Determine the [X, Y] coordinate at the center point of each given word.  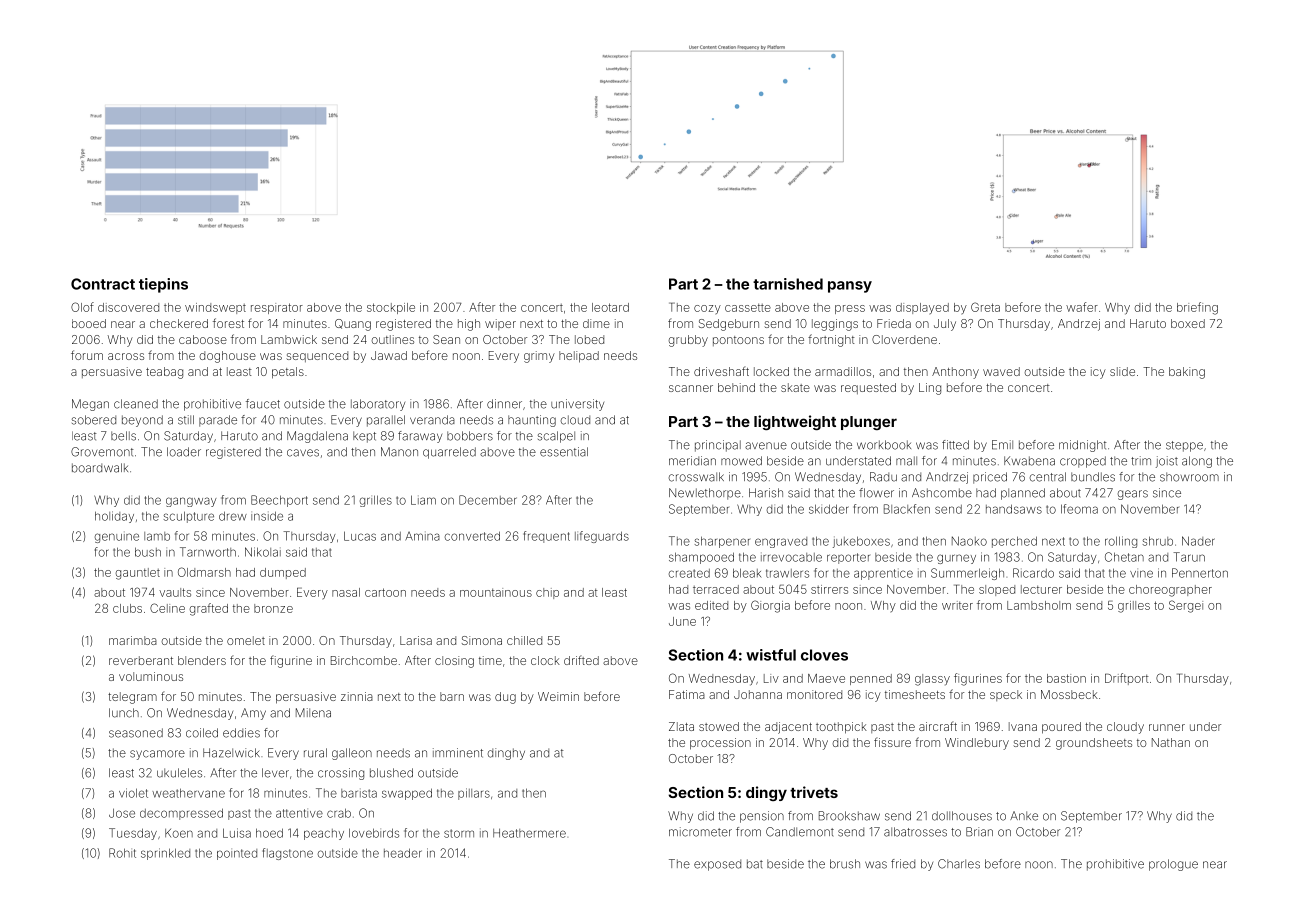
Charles [959, 864]
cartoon [385, 592]
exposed [717, 865]
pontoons [738, 341]
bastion [1066, 678]
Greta [985, 307]
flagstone [287, 854]
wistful [771, 655]
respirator [277, 308]
